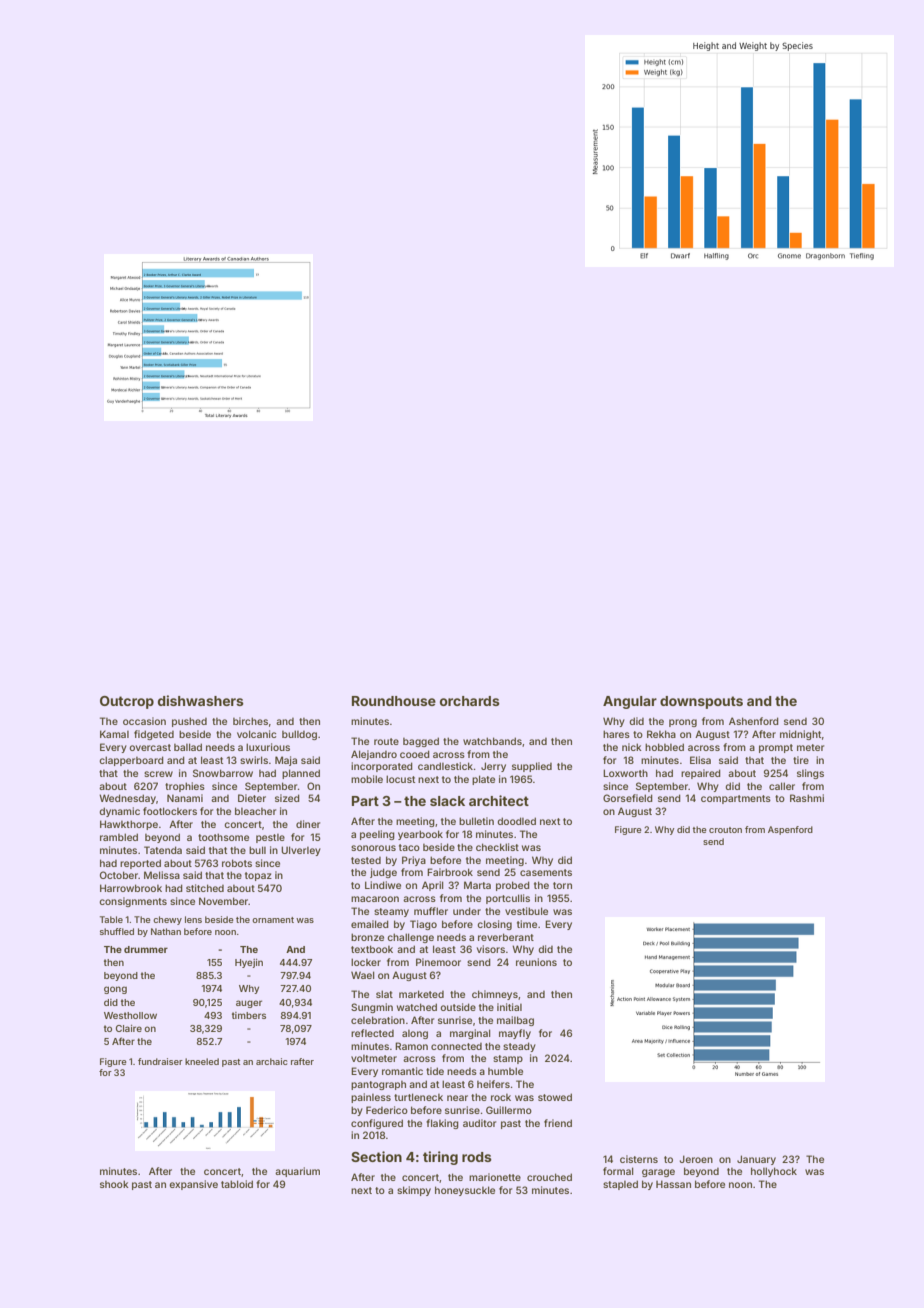 This image has height=1308, width=924. What do you see at coordinates (630, 702) in the image?
I see `Angular` at bounding box center [630, 702].
